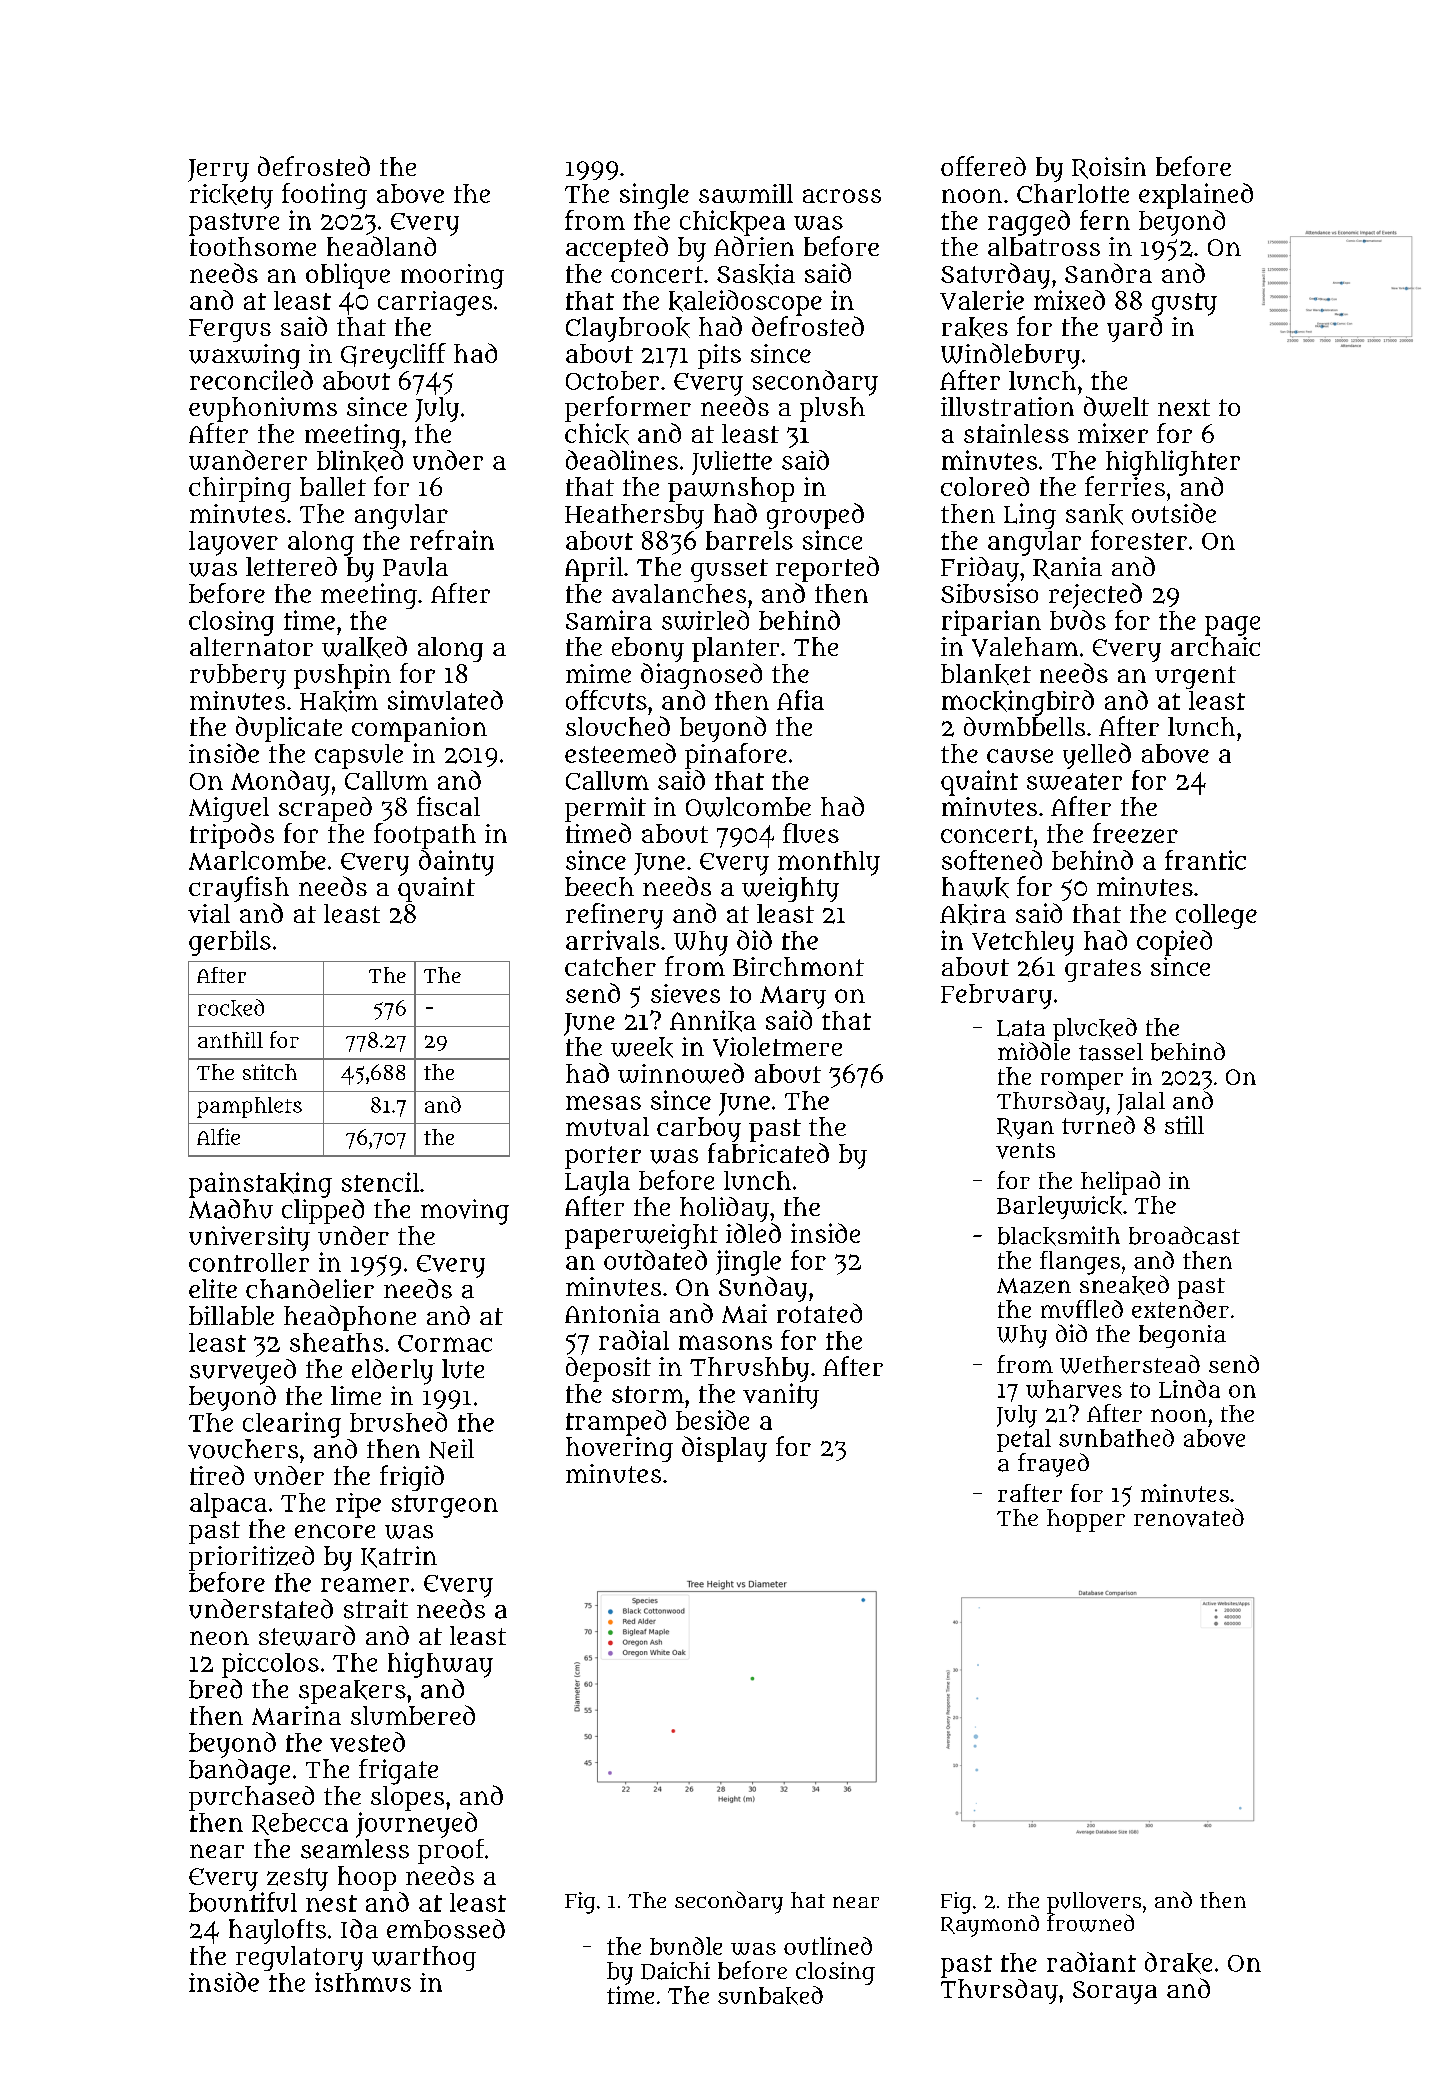  What do you see at coordinates (1130, 1364) in the document?
I see `Wetherstead` at bounding box center [1130, 1364].
